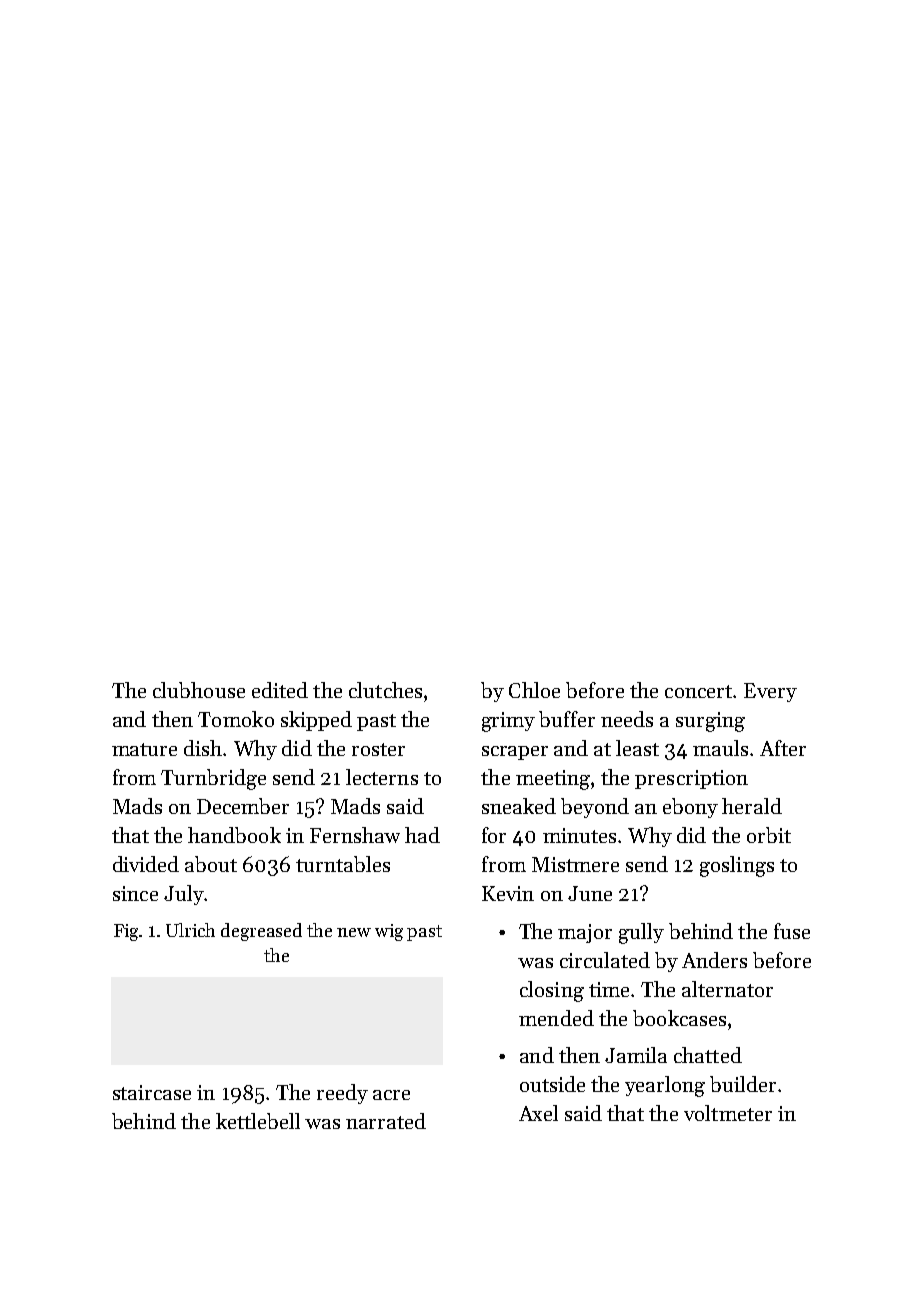 This screenshot has width=924, height=1311. I want to click on alternator, so click(727, 989).
